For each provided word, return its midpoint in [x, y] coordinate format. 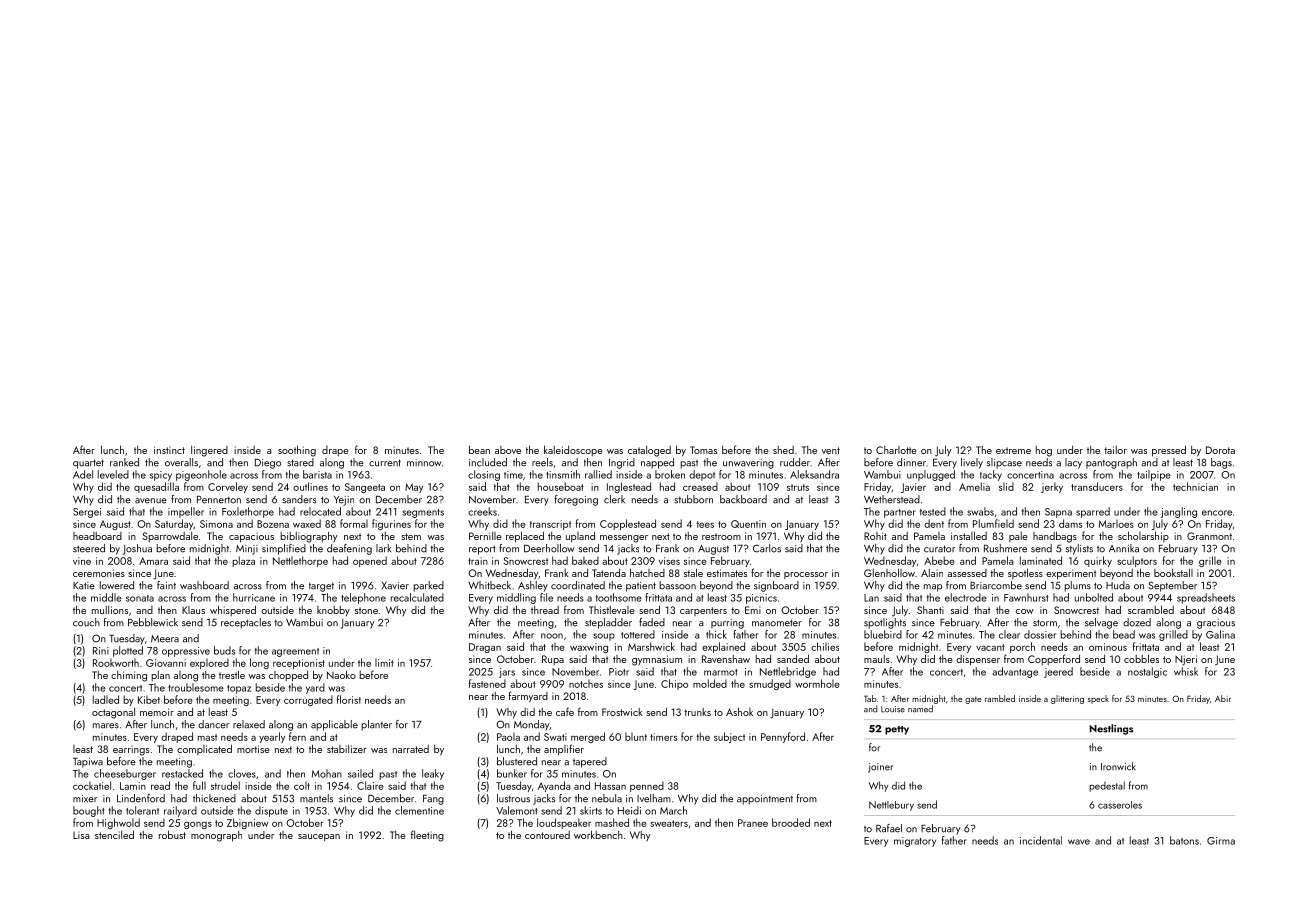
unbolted [1094, 597]
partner [900, 513]
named [920, 709]
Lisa [81, 835]
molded [710, 683]
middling [516, 598]
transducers [1097, 486]
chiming [129, 676]
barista [317, 474]
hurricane [254, 597]
